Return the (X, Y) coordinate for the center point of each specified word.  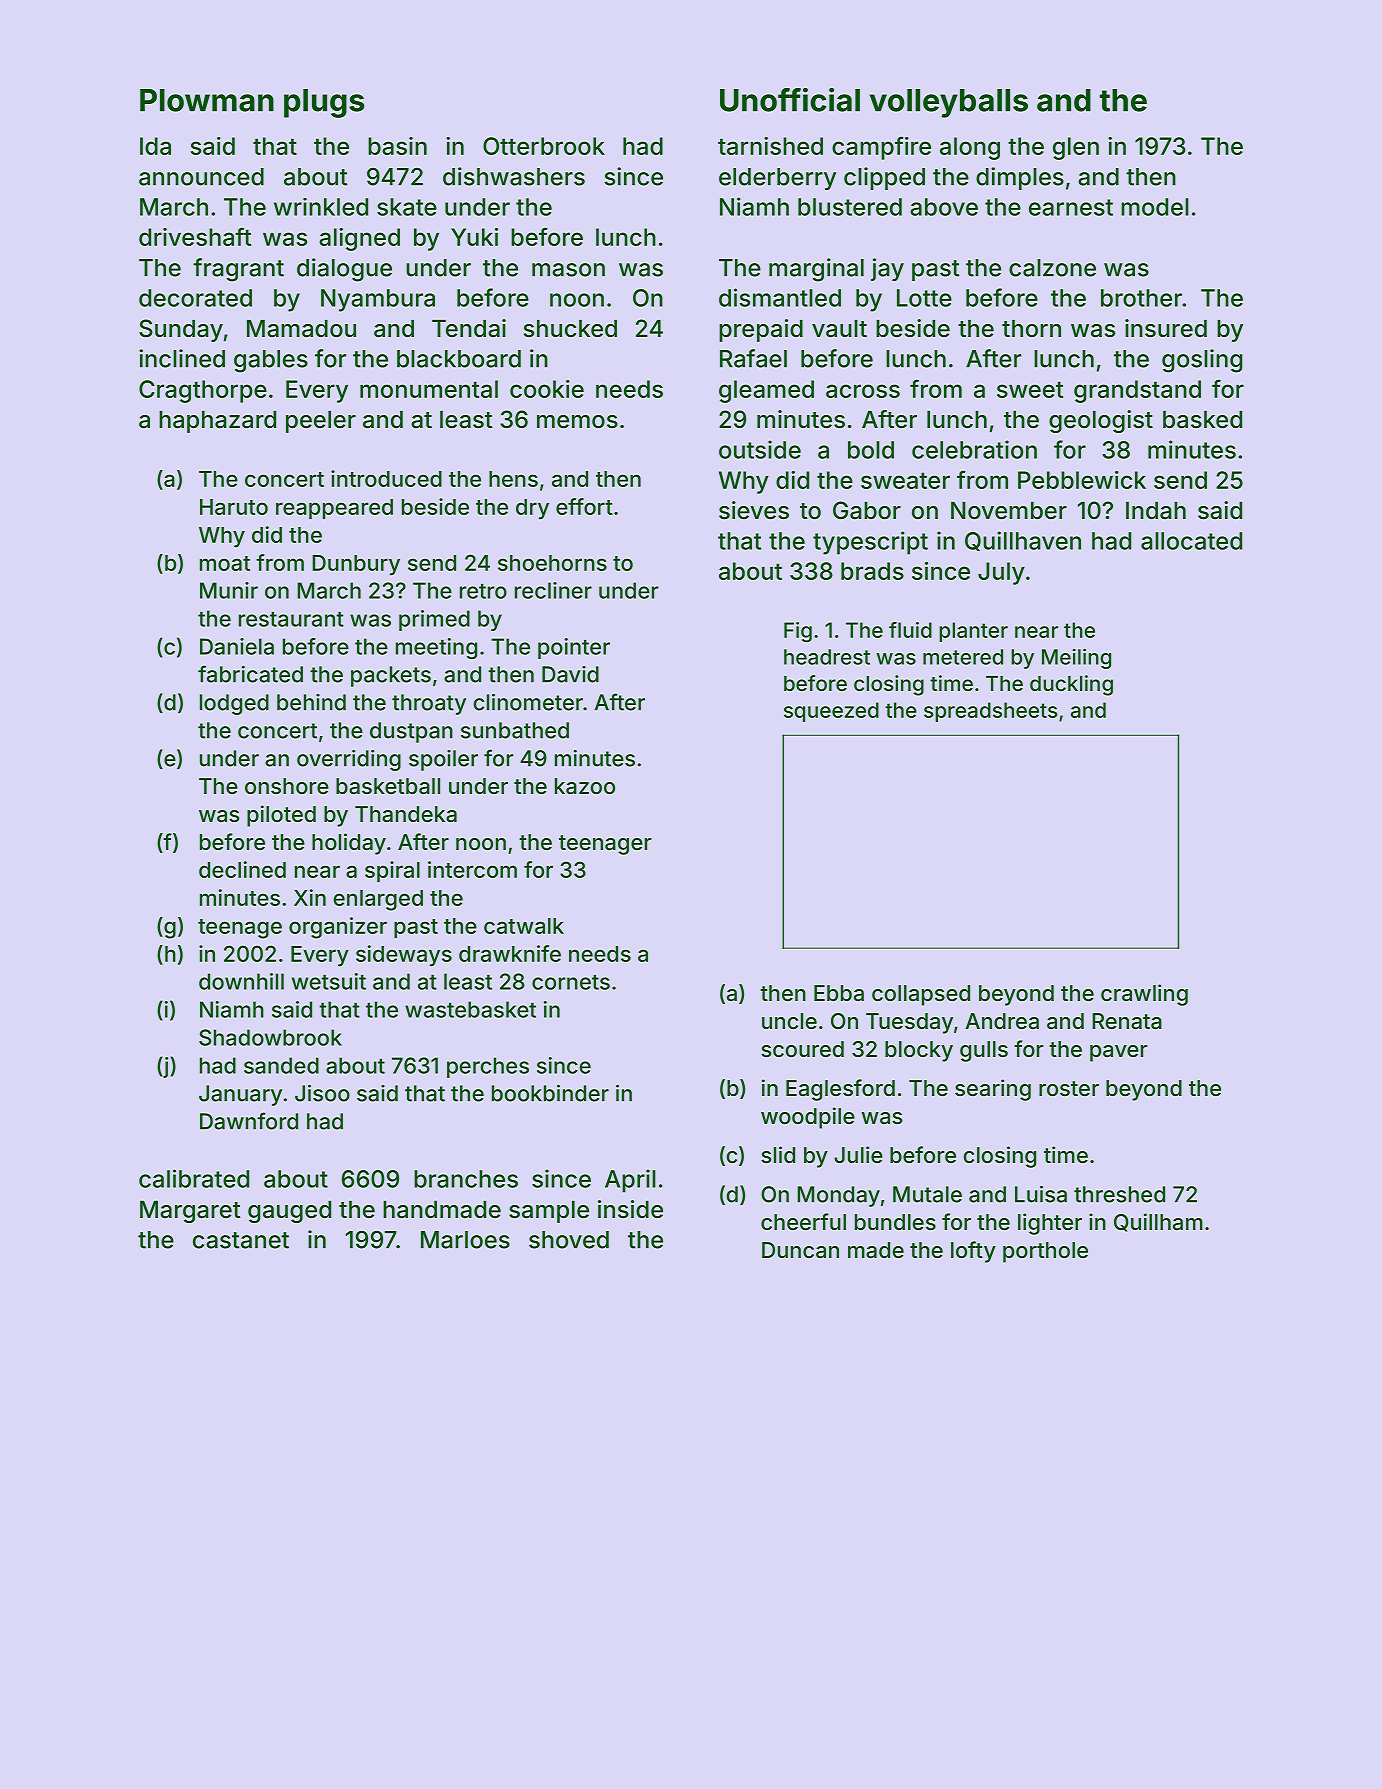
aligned (359, 239)
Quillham (1158, 1222)
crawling (1144, 995)
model (1155, 207)
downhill (241, 981)
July (1001, 573)
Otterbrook (544, 146)
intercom (472, 869)
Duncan (800, 1250)
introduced (386, 478)
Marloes (465, 1240)
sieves (754, 510)
